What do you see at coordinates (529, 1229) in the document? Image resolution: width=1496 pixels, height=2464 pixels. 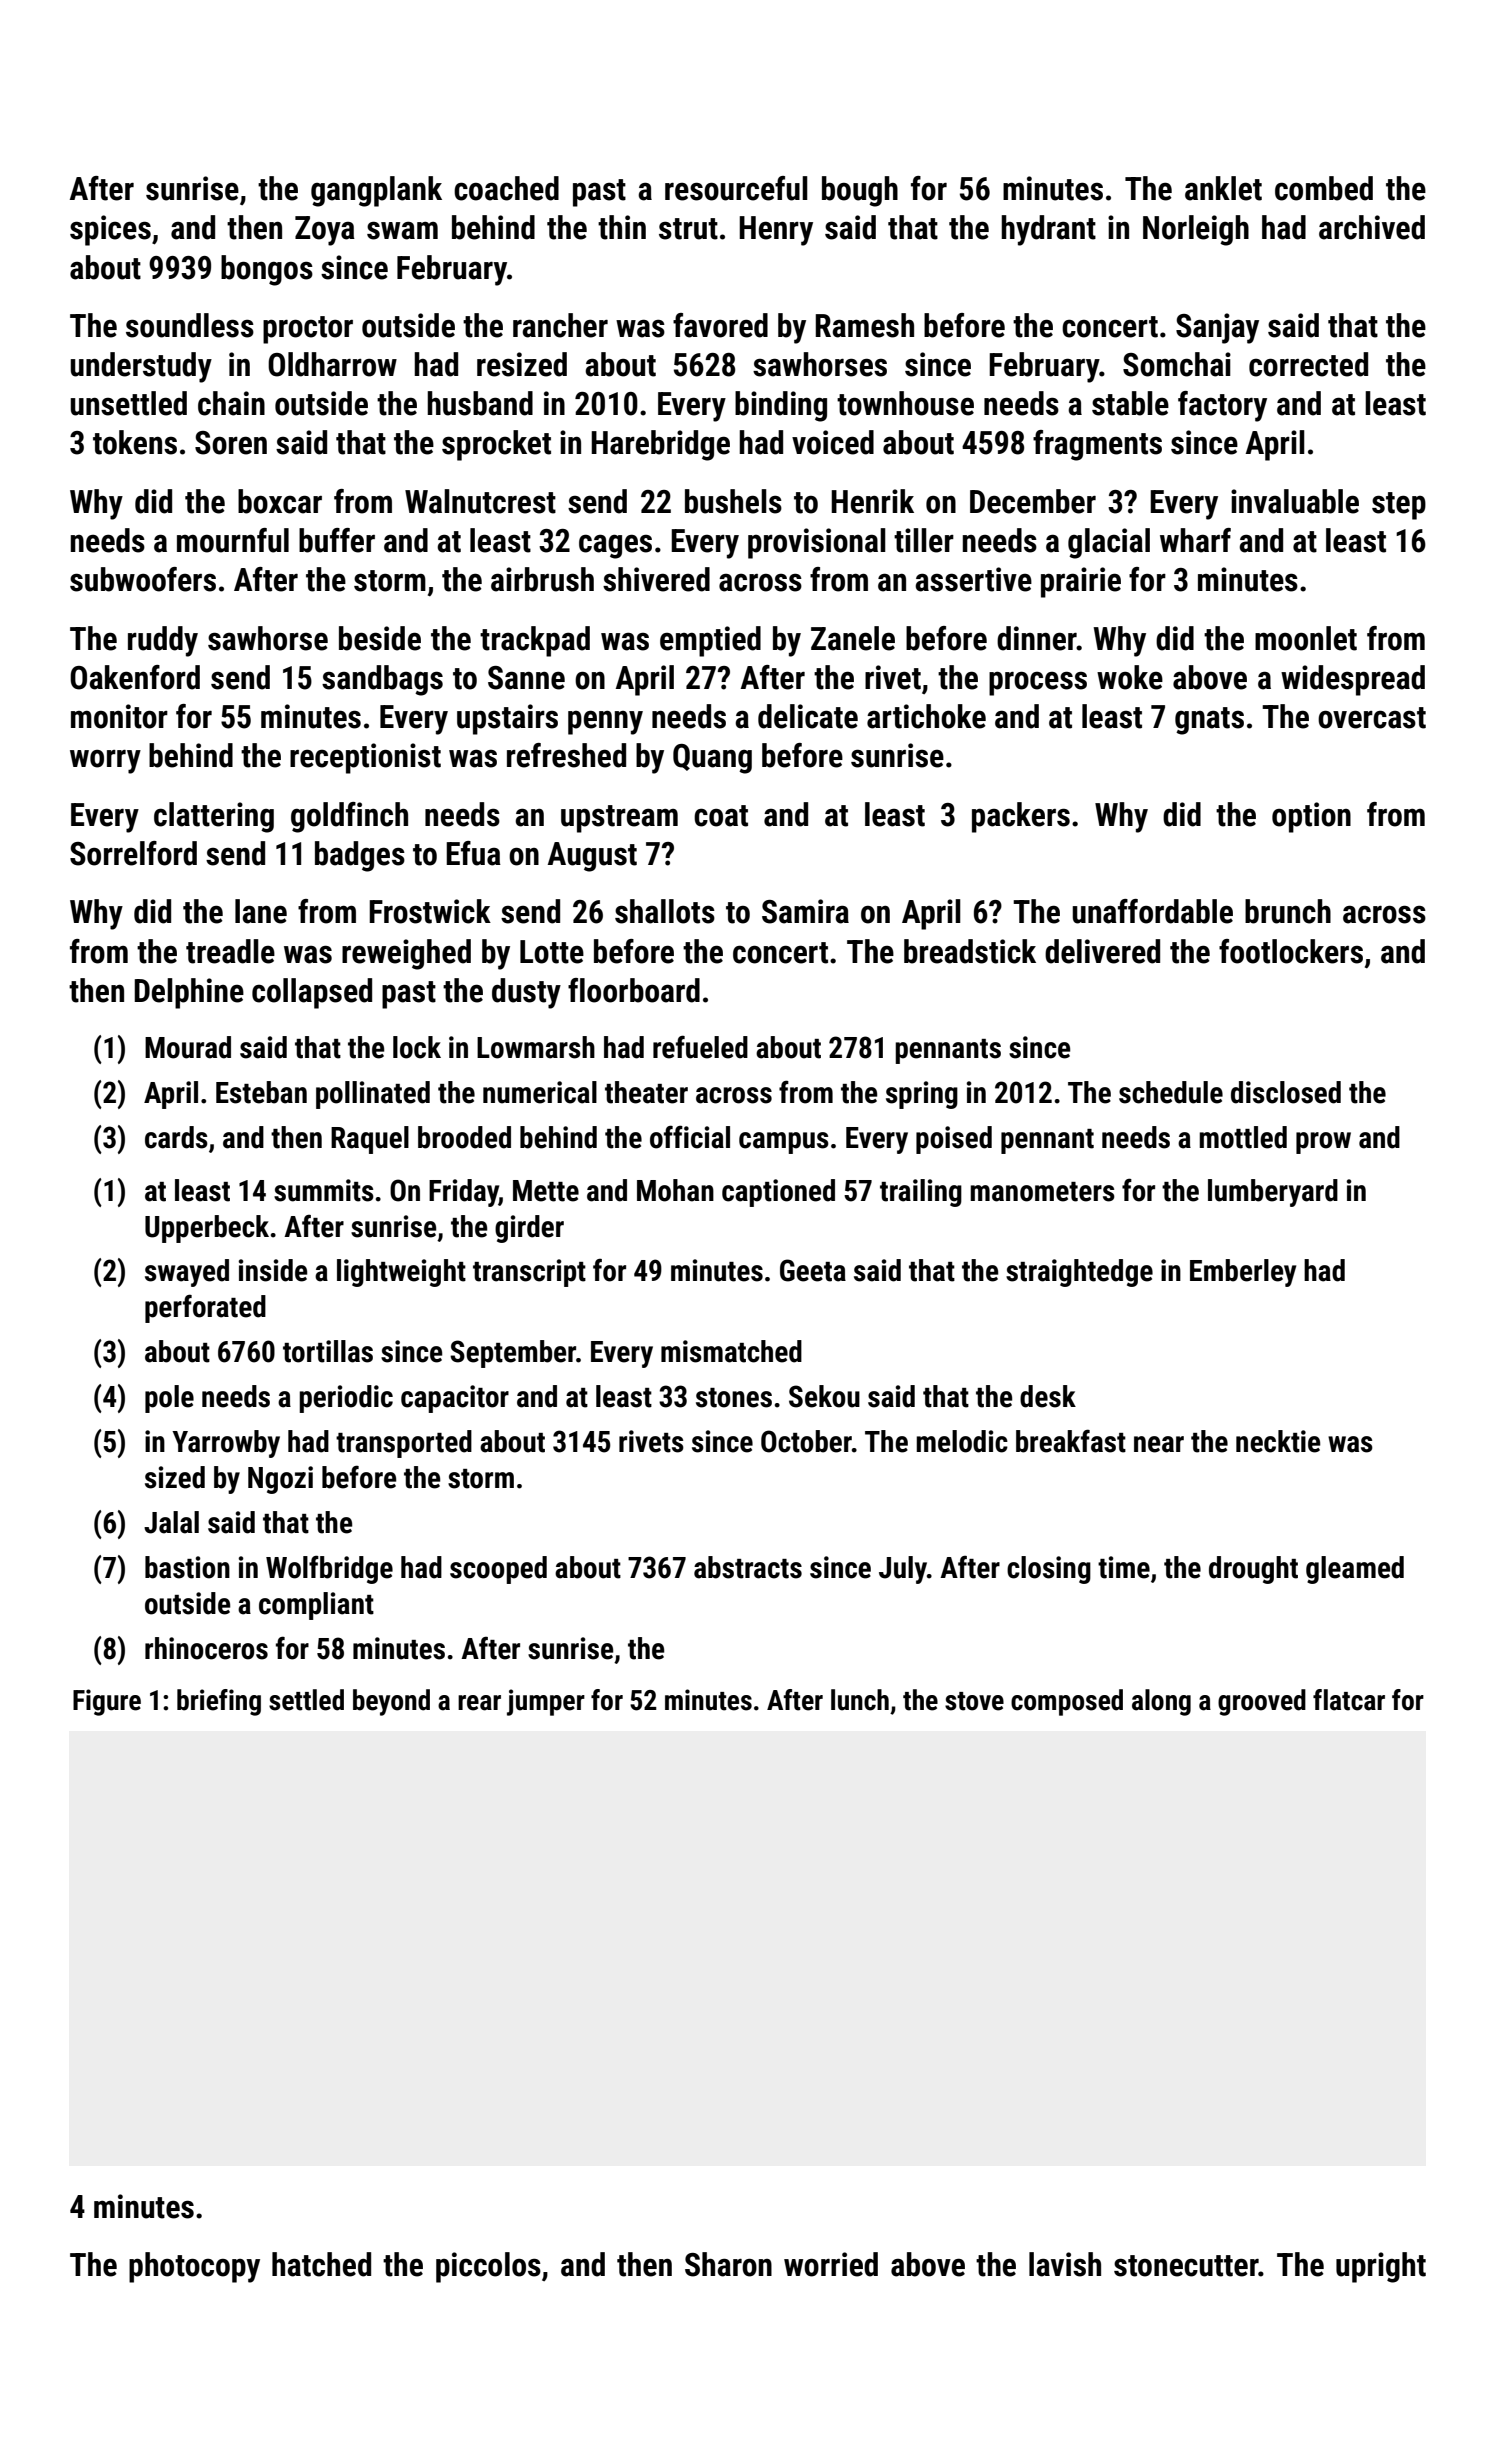 I see `girder` at bounding box center [529, 1229].
